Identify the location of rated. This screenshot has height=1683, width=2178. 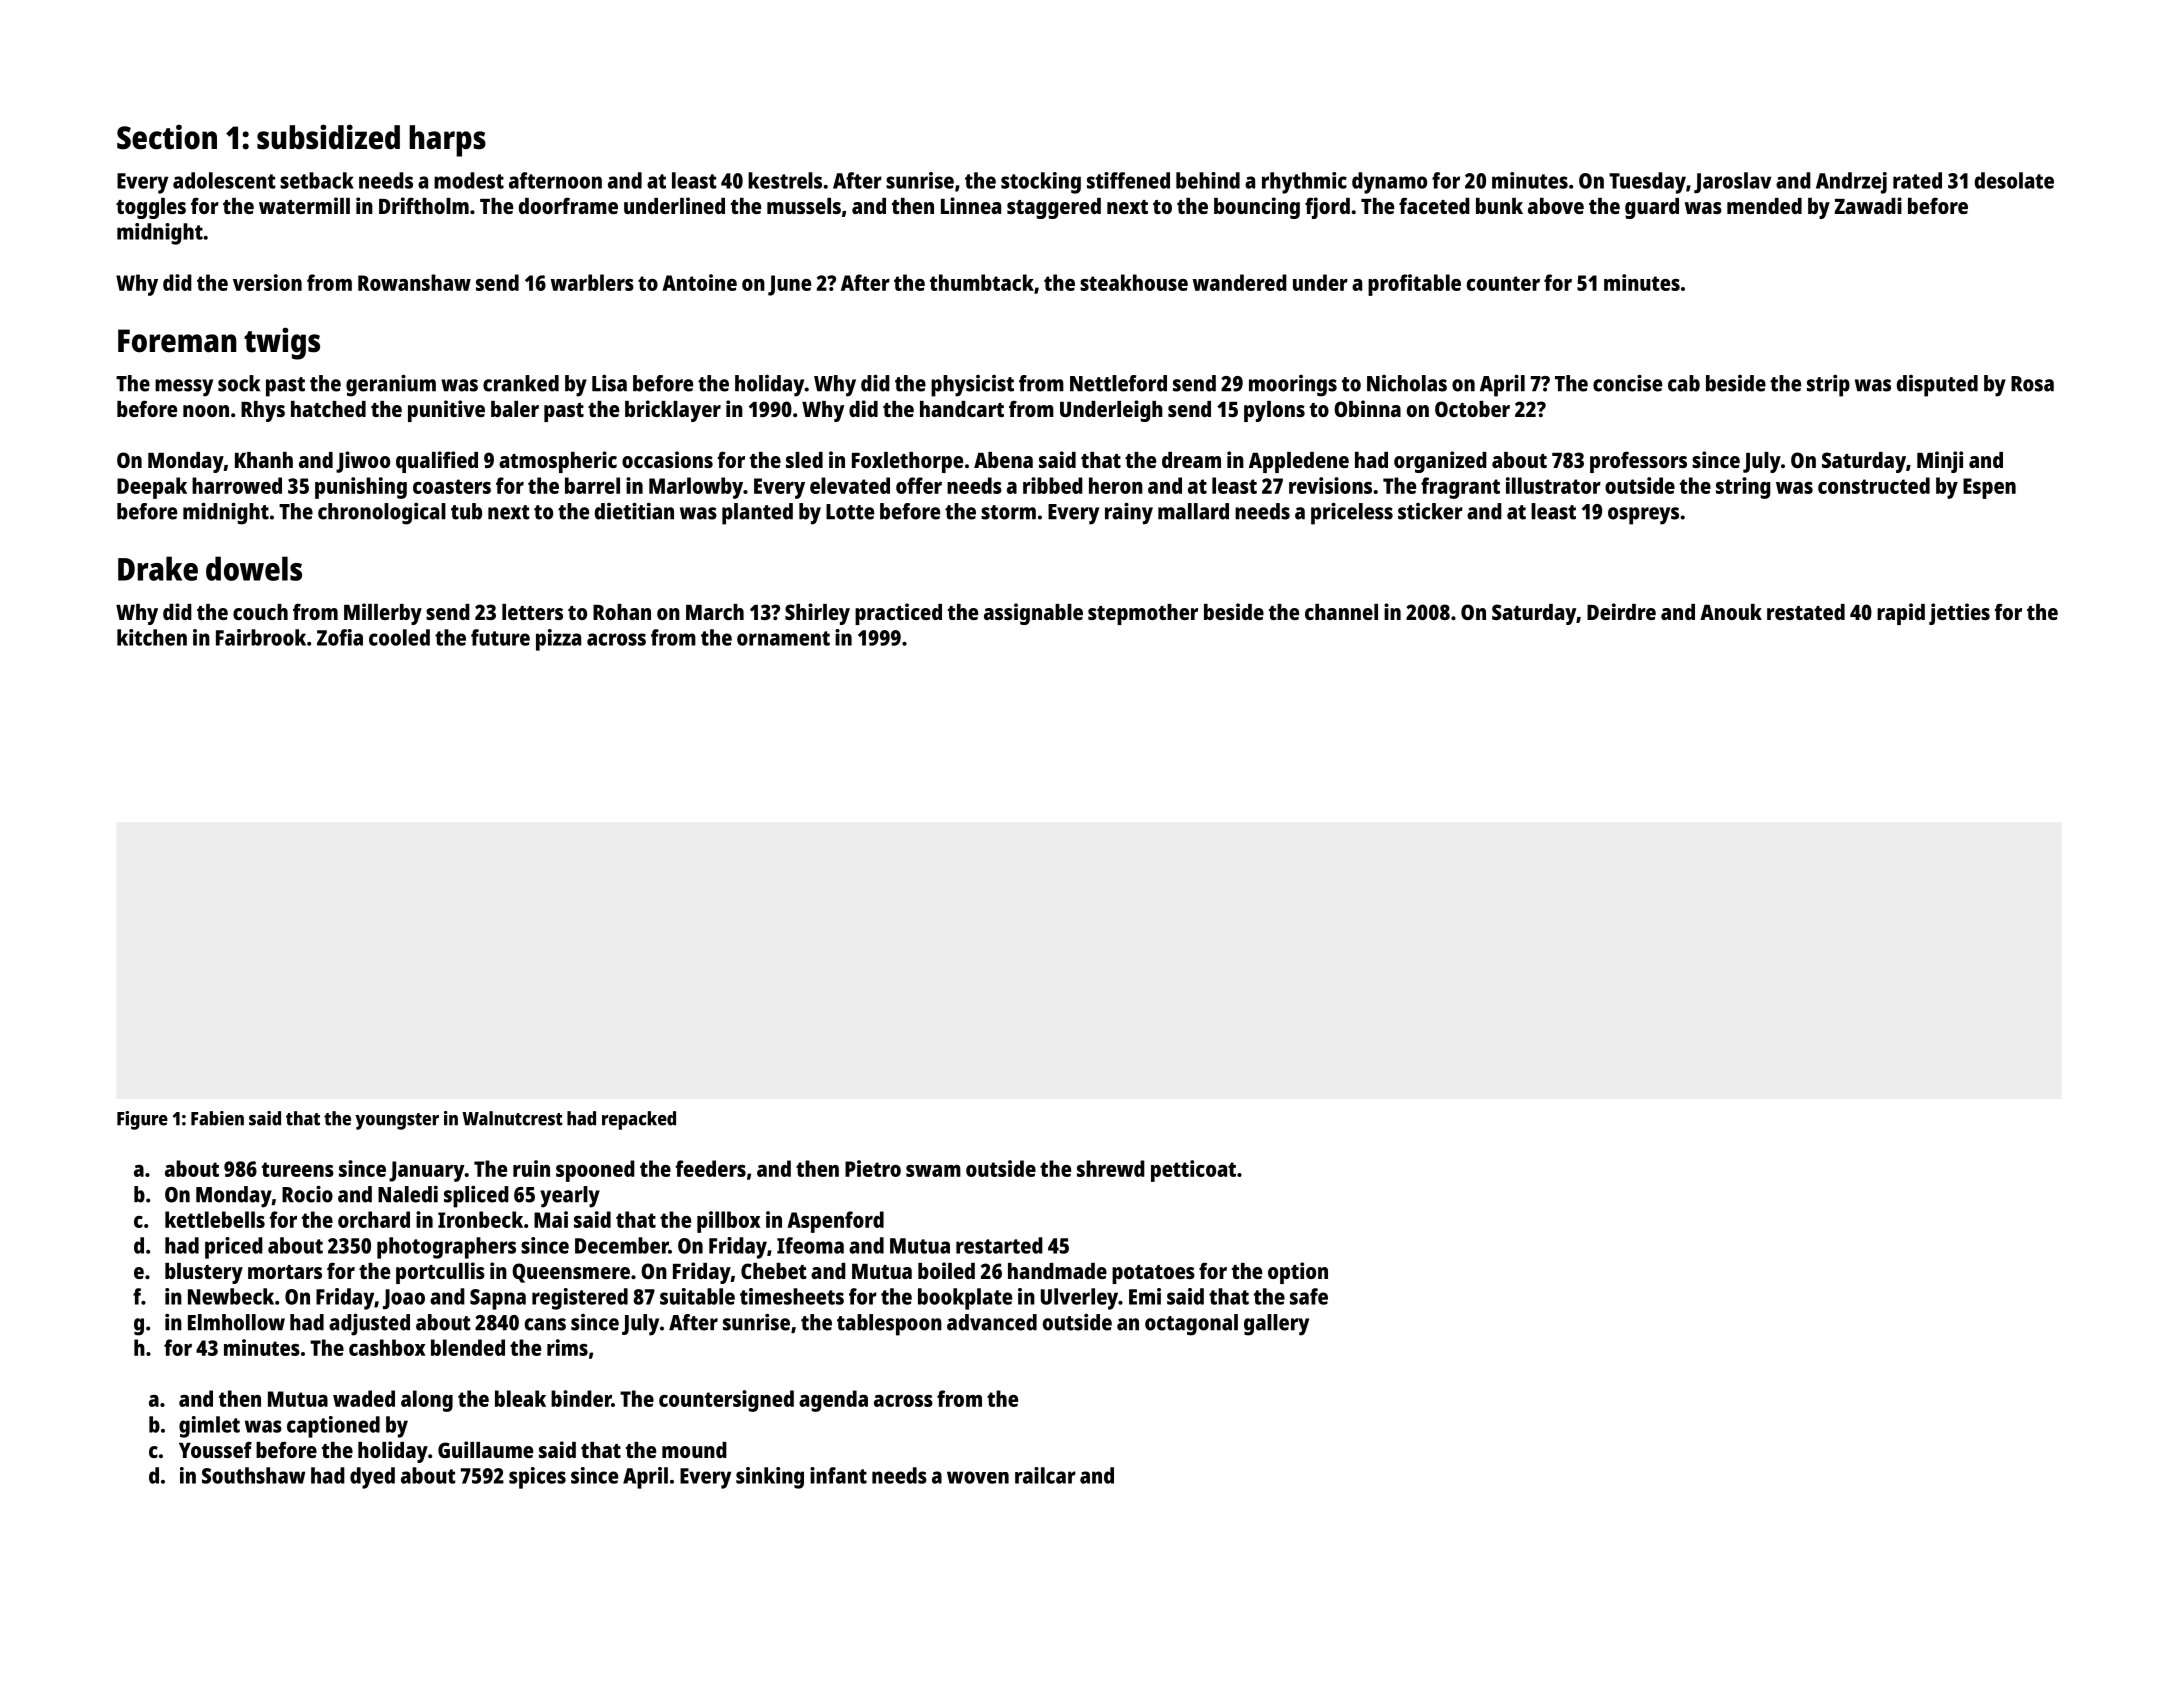
(1917, 180).
